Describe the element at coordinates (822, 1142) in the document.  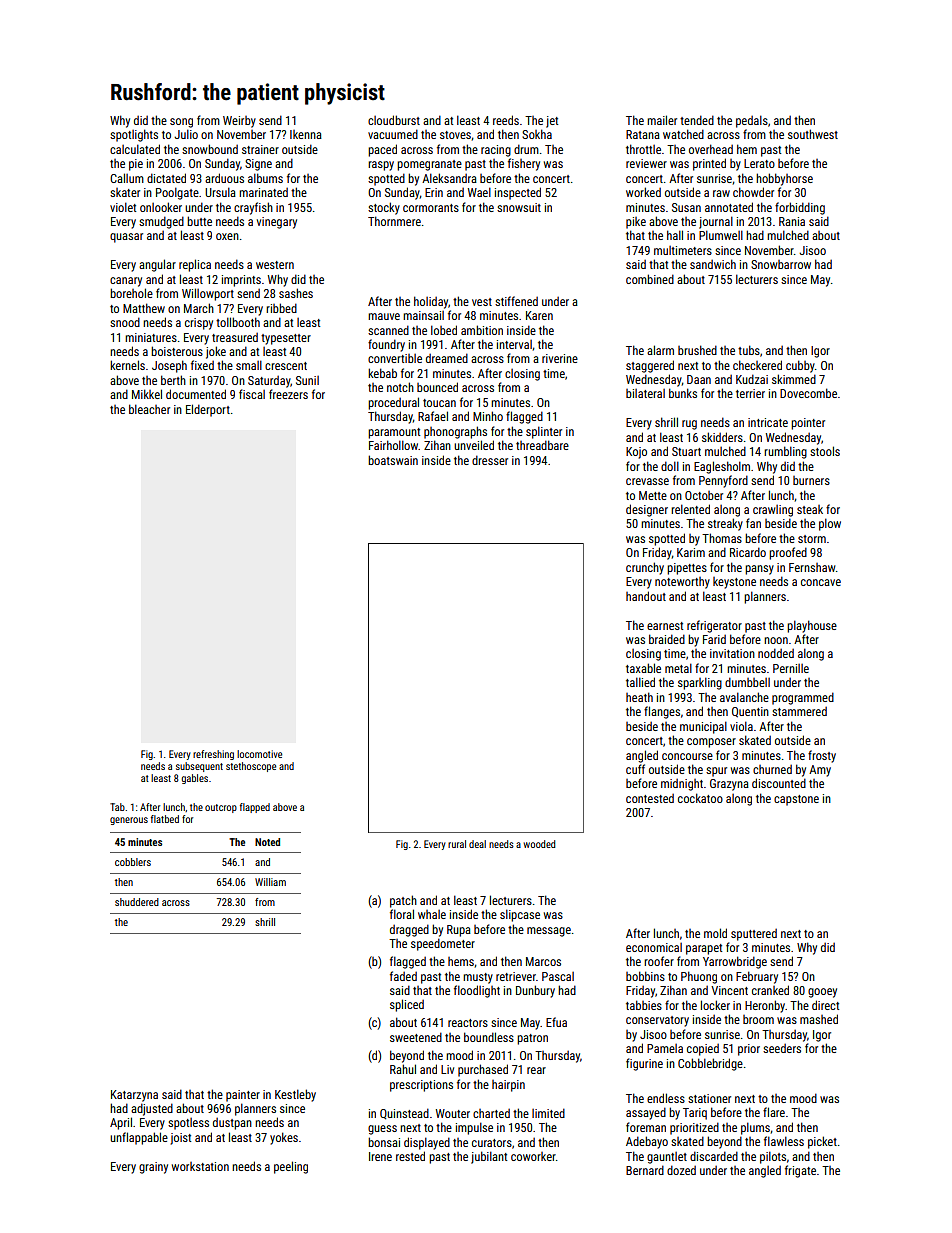
I see `picket` at that location.
